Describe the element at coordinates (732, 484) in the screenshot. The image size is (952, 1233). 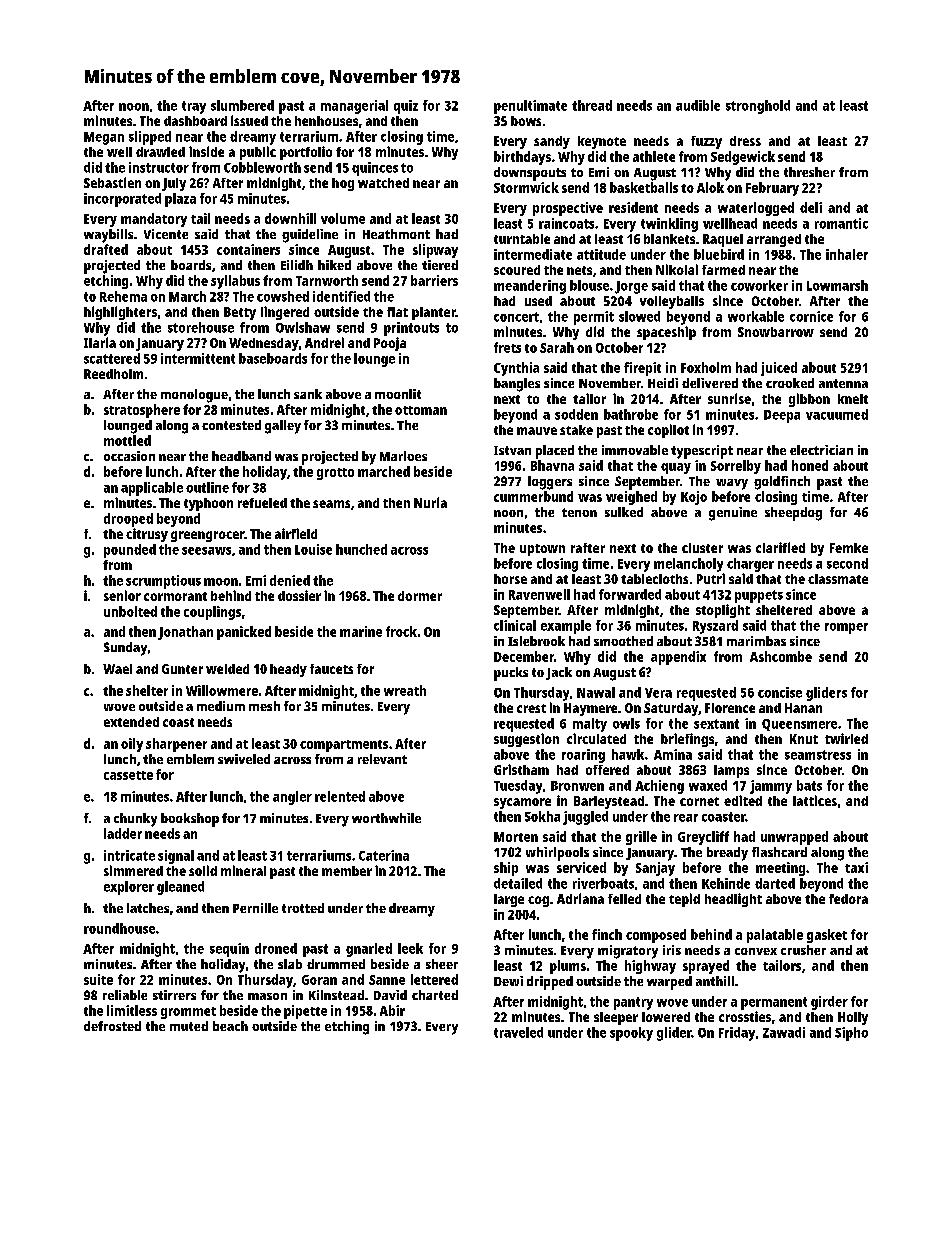
I see `wavy` at that location.
